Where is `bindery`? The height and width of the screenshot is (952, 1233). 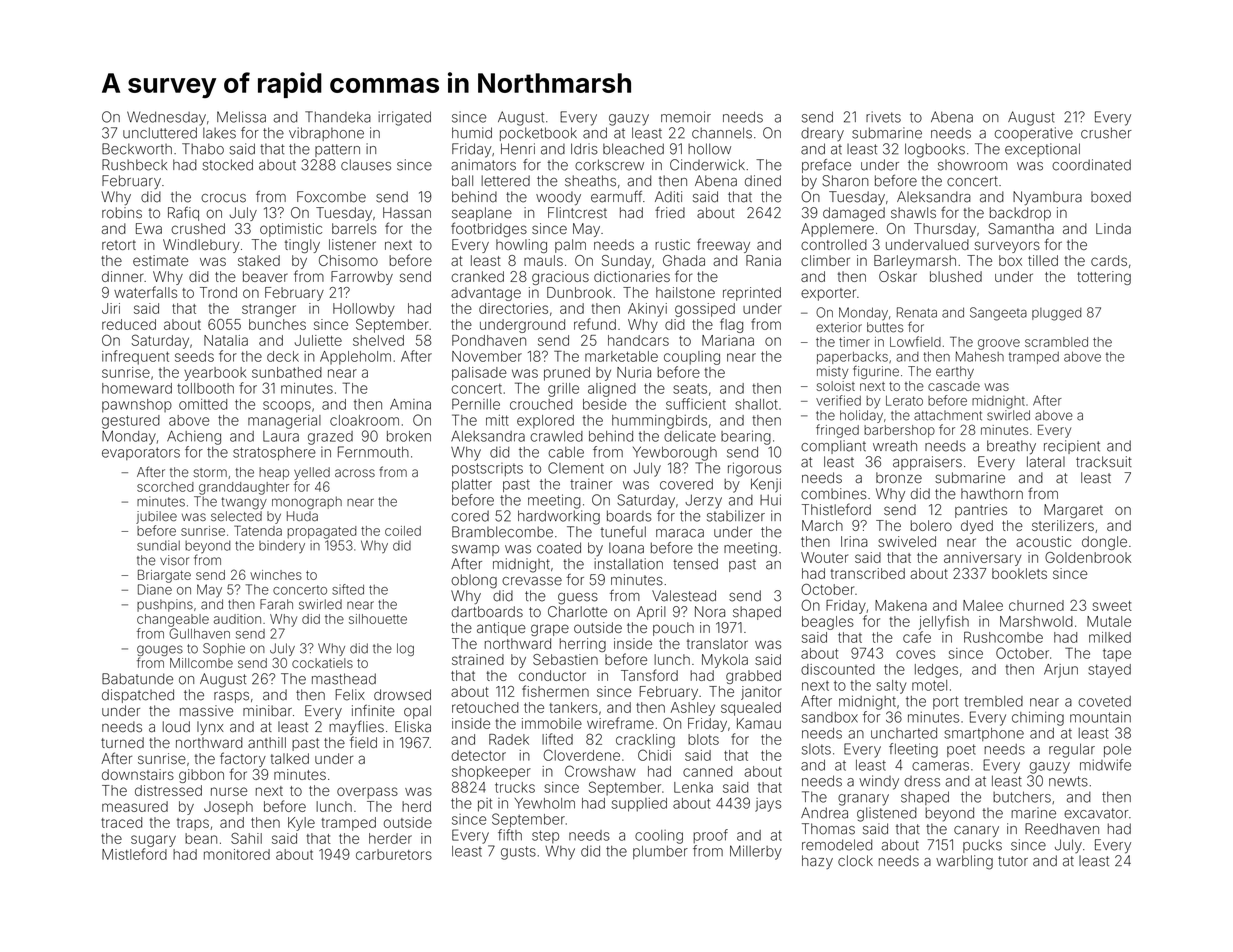 bindery is located at coordinates (282, 546).
